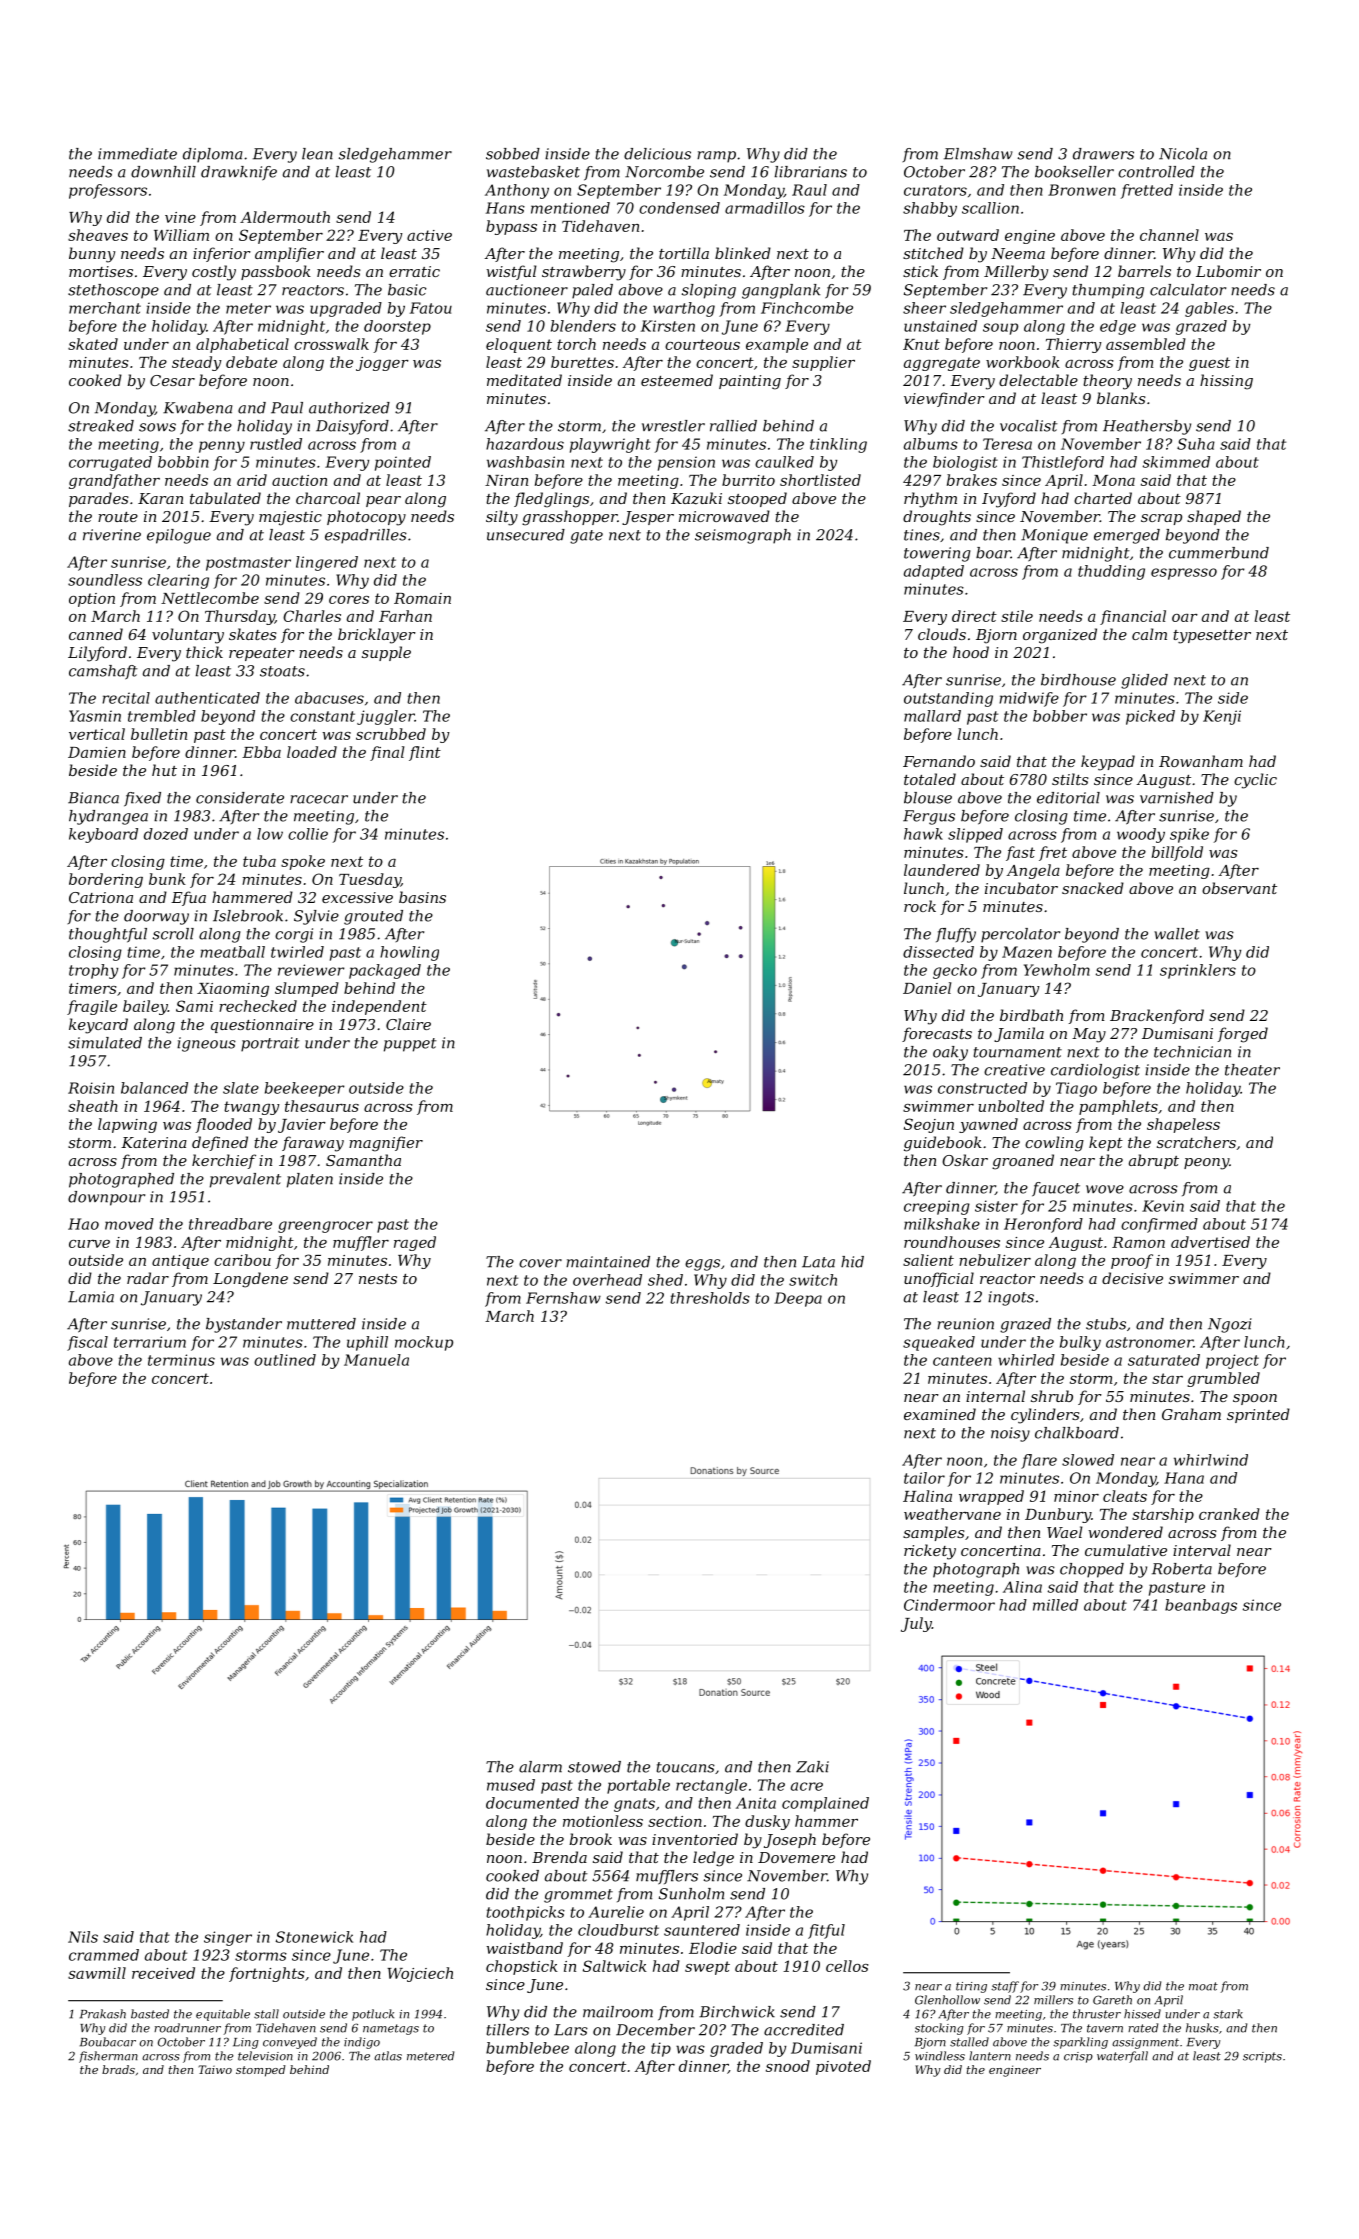  Describe the element at coordinates (93, 344) in the page. I see `skated` at that location.
